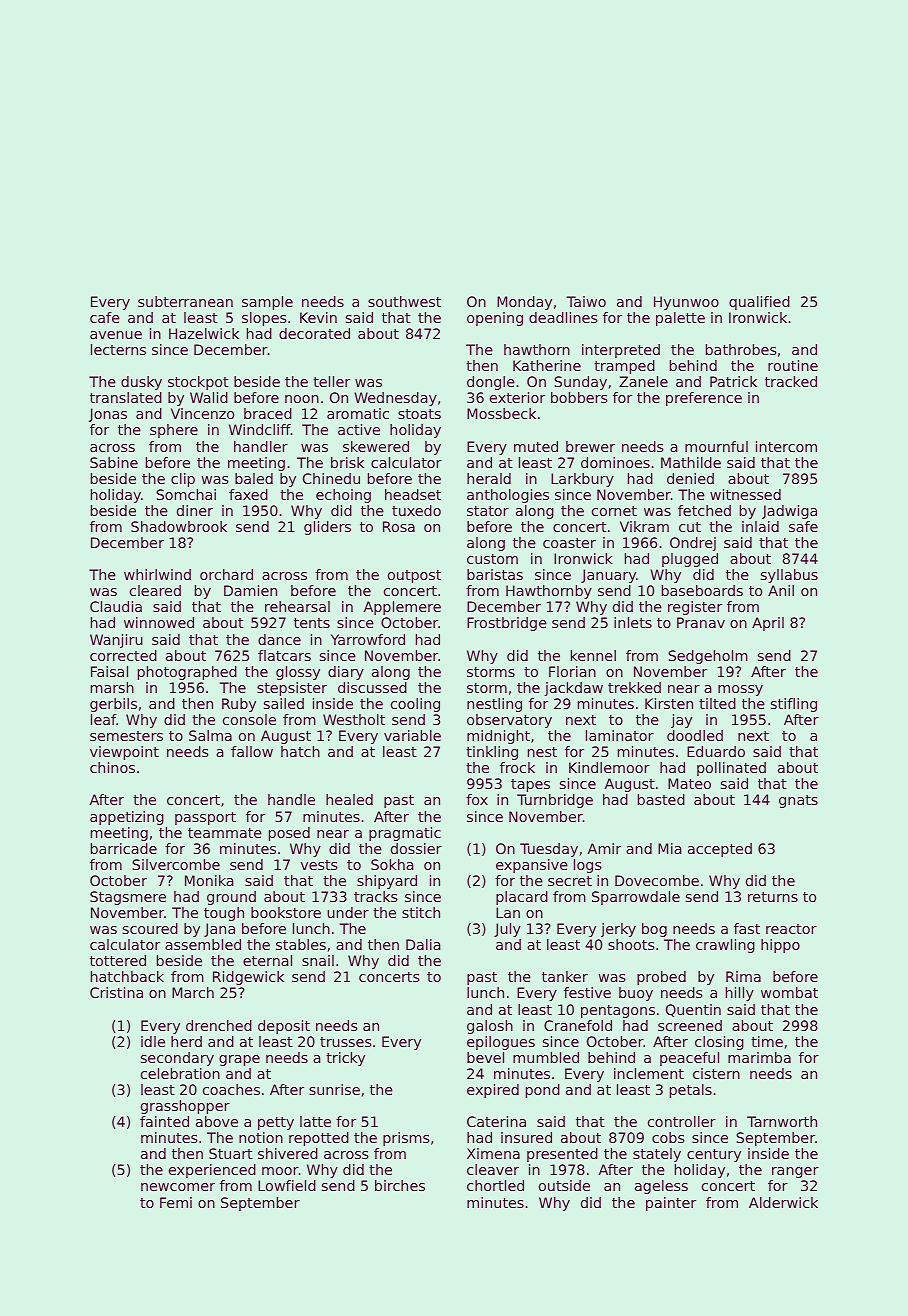 The width and height of the document is (908, 1316). What do you see at coordinates (348, 912) in the document?
I see `under` at bounding box center [348, 912].
